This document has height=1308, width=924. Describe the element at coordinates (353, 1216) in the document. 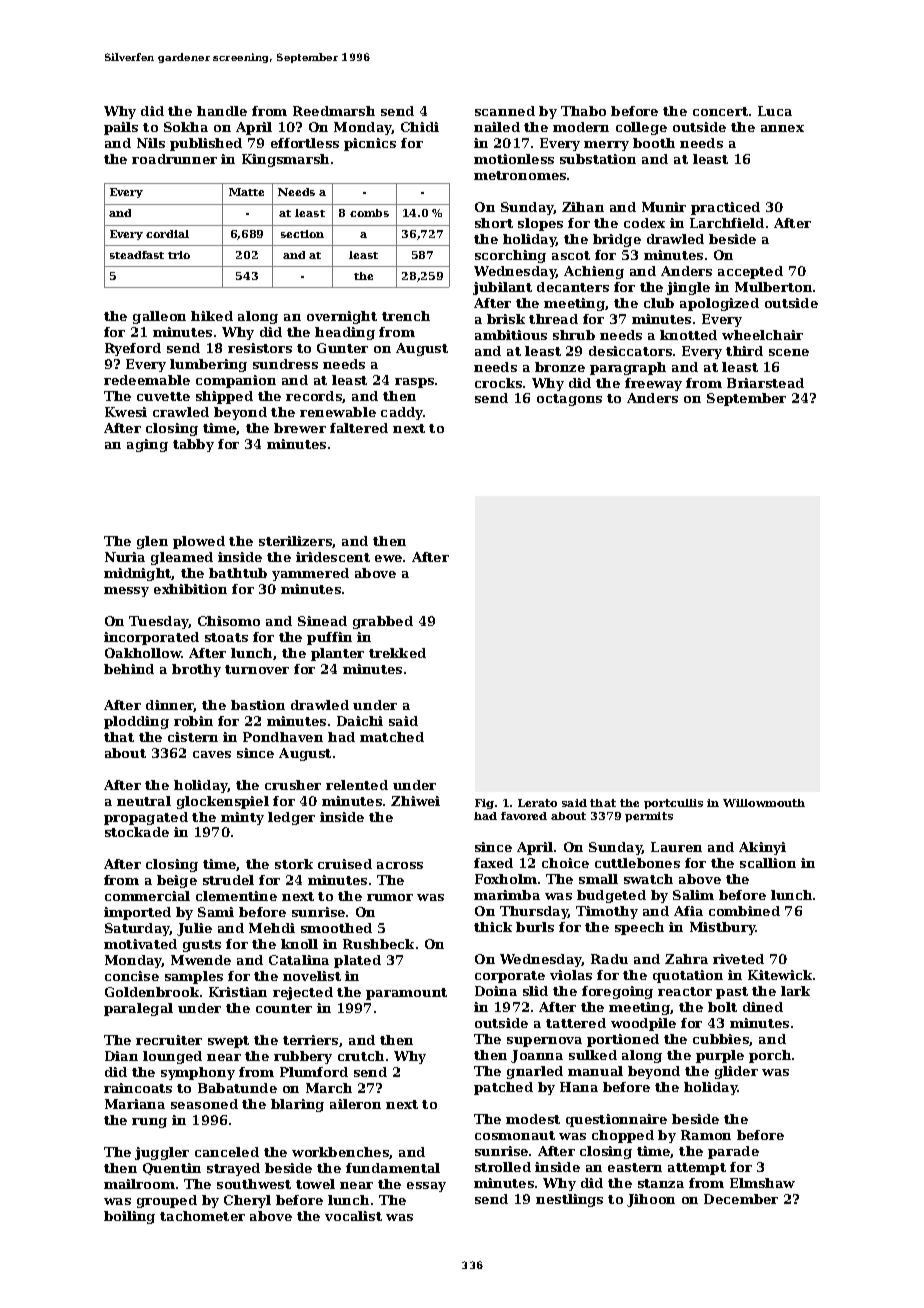

I see `vocalist` at that location.
